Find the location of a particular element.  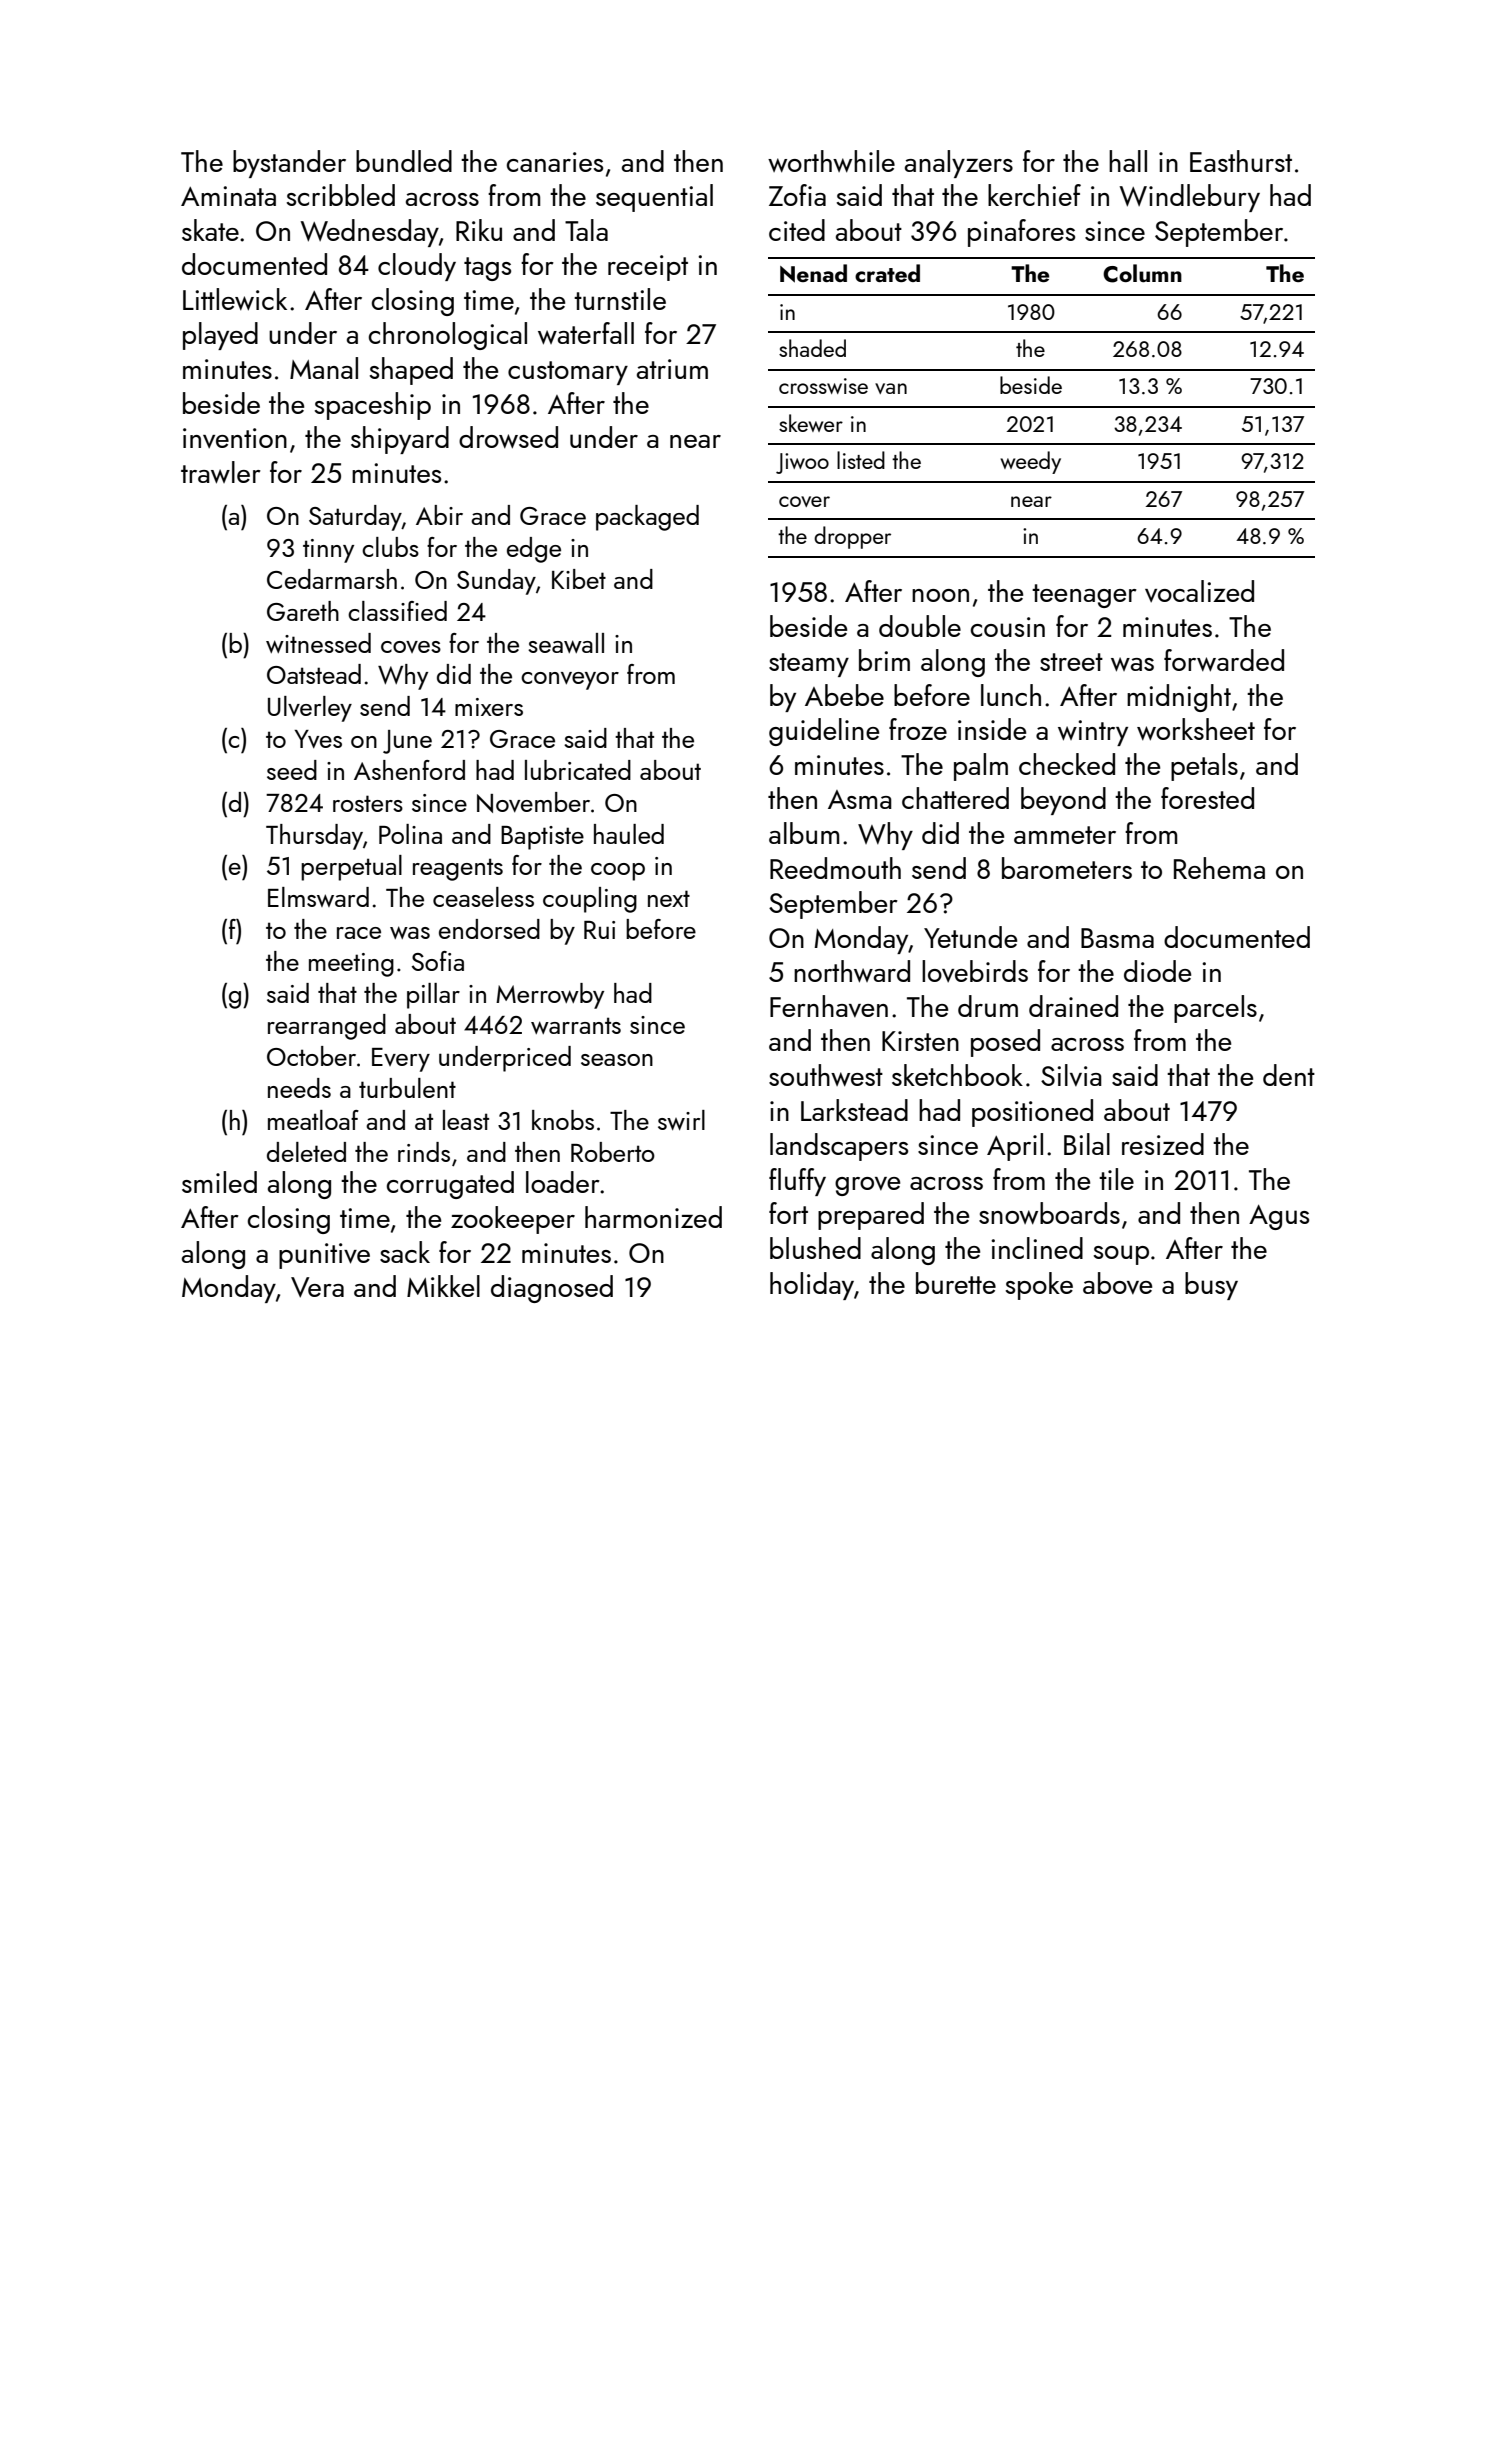

teenager is located at coordinates (1084, 596).
